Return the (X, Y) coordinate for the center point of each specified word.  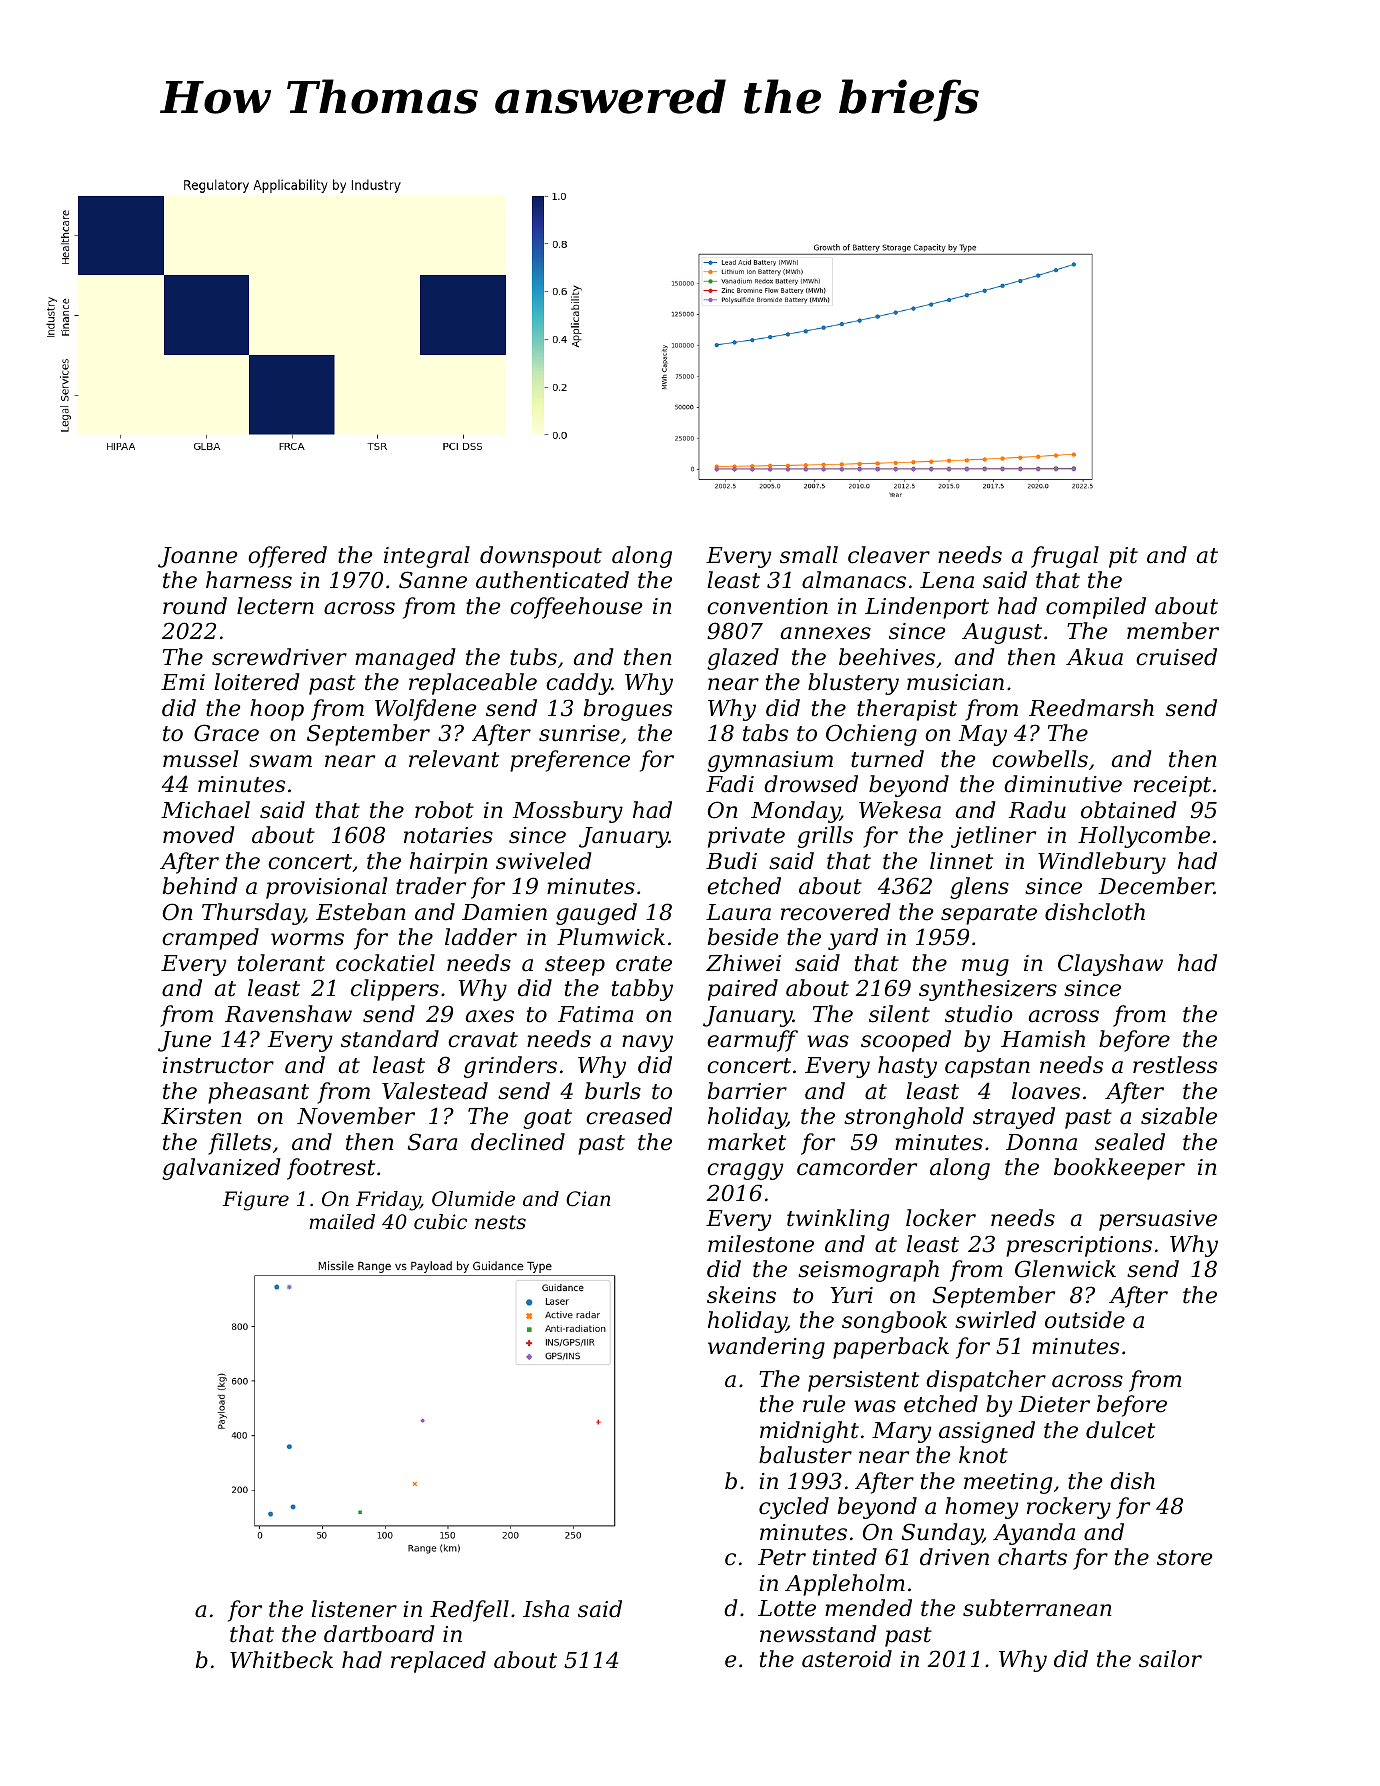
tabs (765, 733)
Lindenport (927, 608)
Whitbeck (281, 1660)
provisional (326, 888)
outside (1085, 1320)
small (809, 555)
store (1184, 1558)
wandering (766, 1348)
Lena (947, 580)
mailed (342, 1222)
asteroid (847, 1659)
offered (287, 557)
